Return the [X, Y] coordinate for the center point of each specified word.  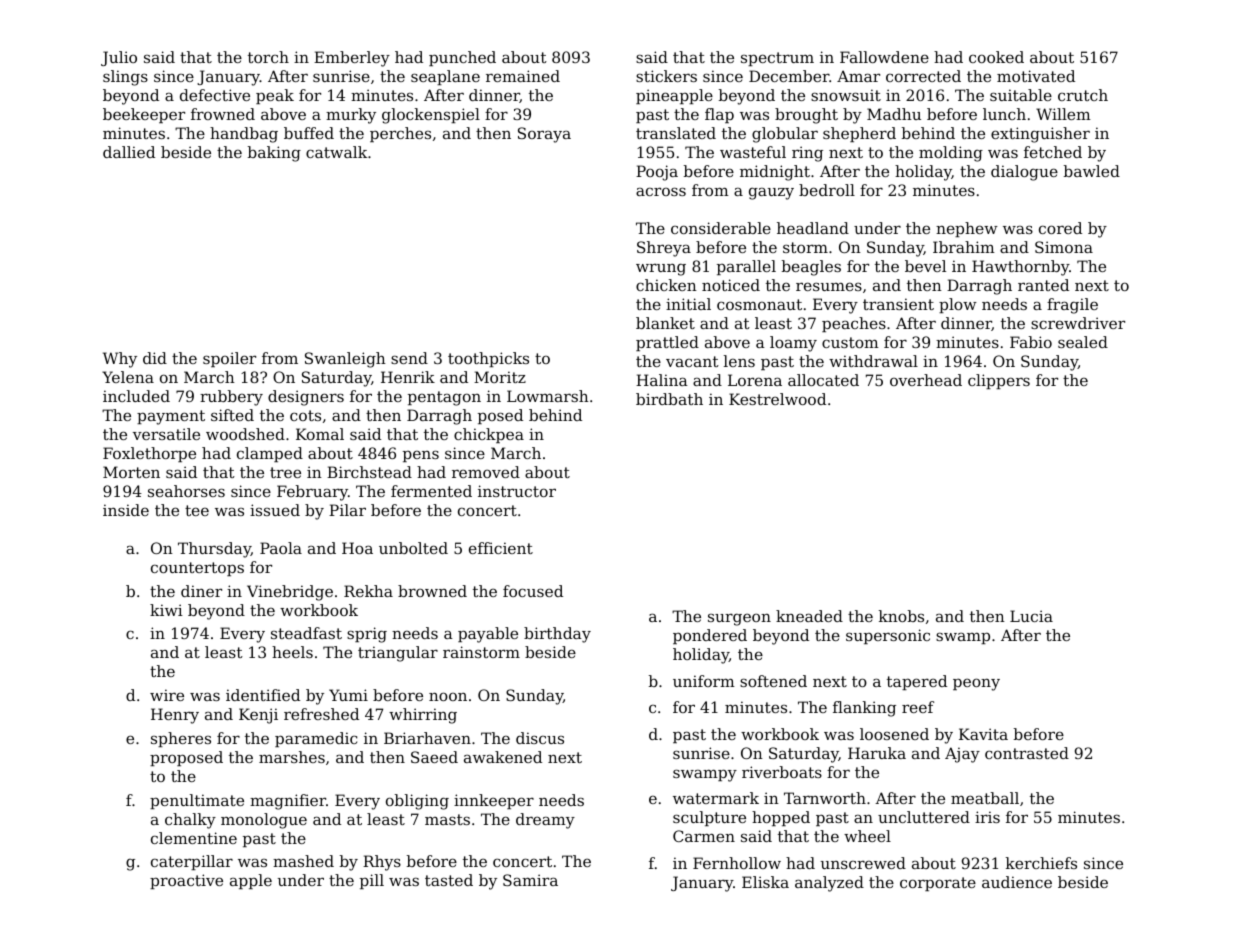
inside [126, 510]
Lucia [1031, 616]
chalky [190, 821]
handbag [244, 135]
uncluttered [924, 817]
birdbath [669, 399]
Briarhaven [427, 738]
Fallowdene [884, 57]
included [136, 396]
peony [976, 684]
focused [533, 591]
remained [523, 76]
